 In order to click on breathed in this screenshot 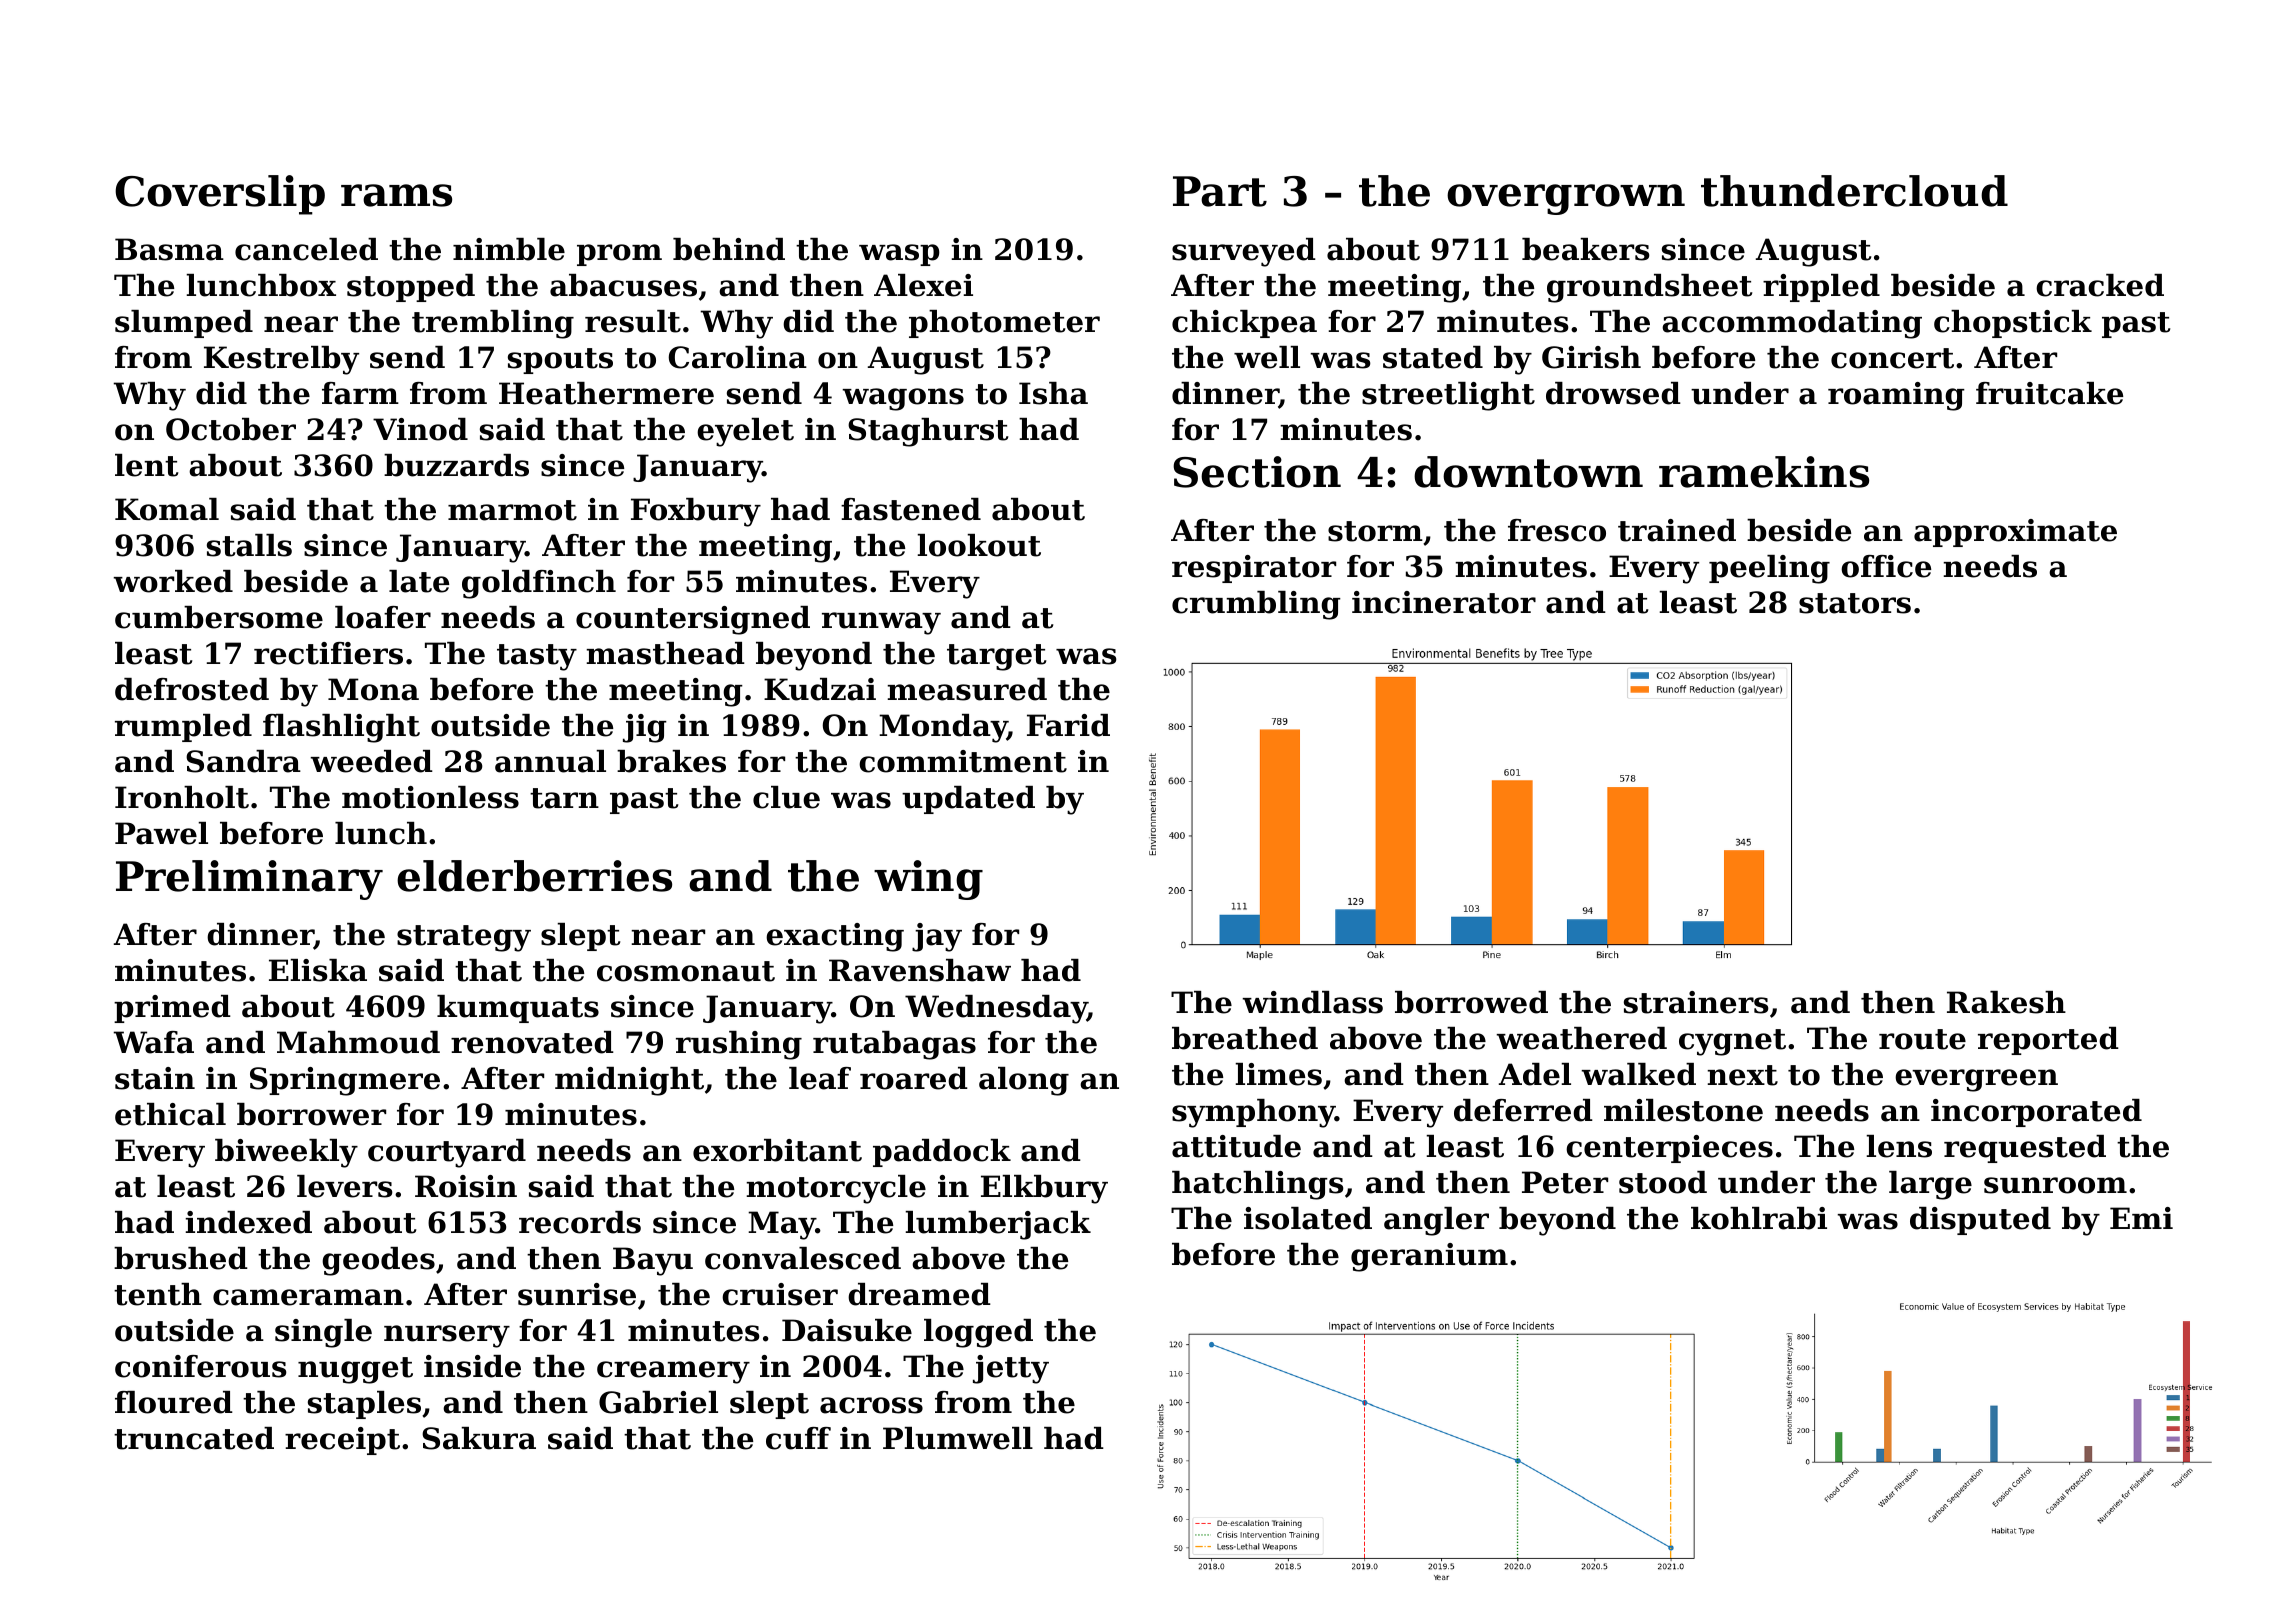, I will do `click(1245, 1038)`.
